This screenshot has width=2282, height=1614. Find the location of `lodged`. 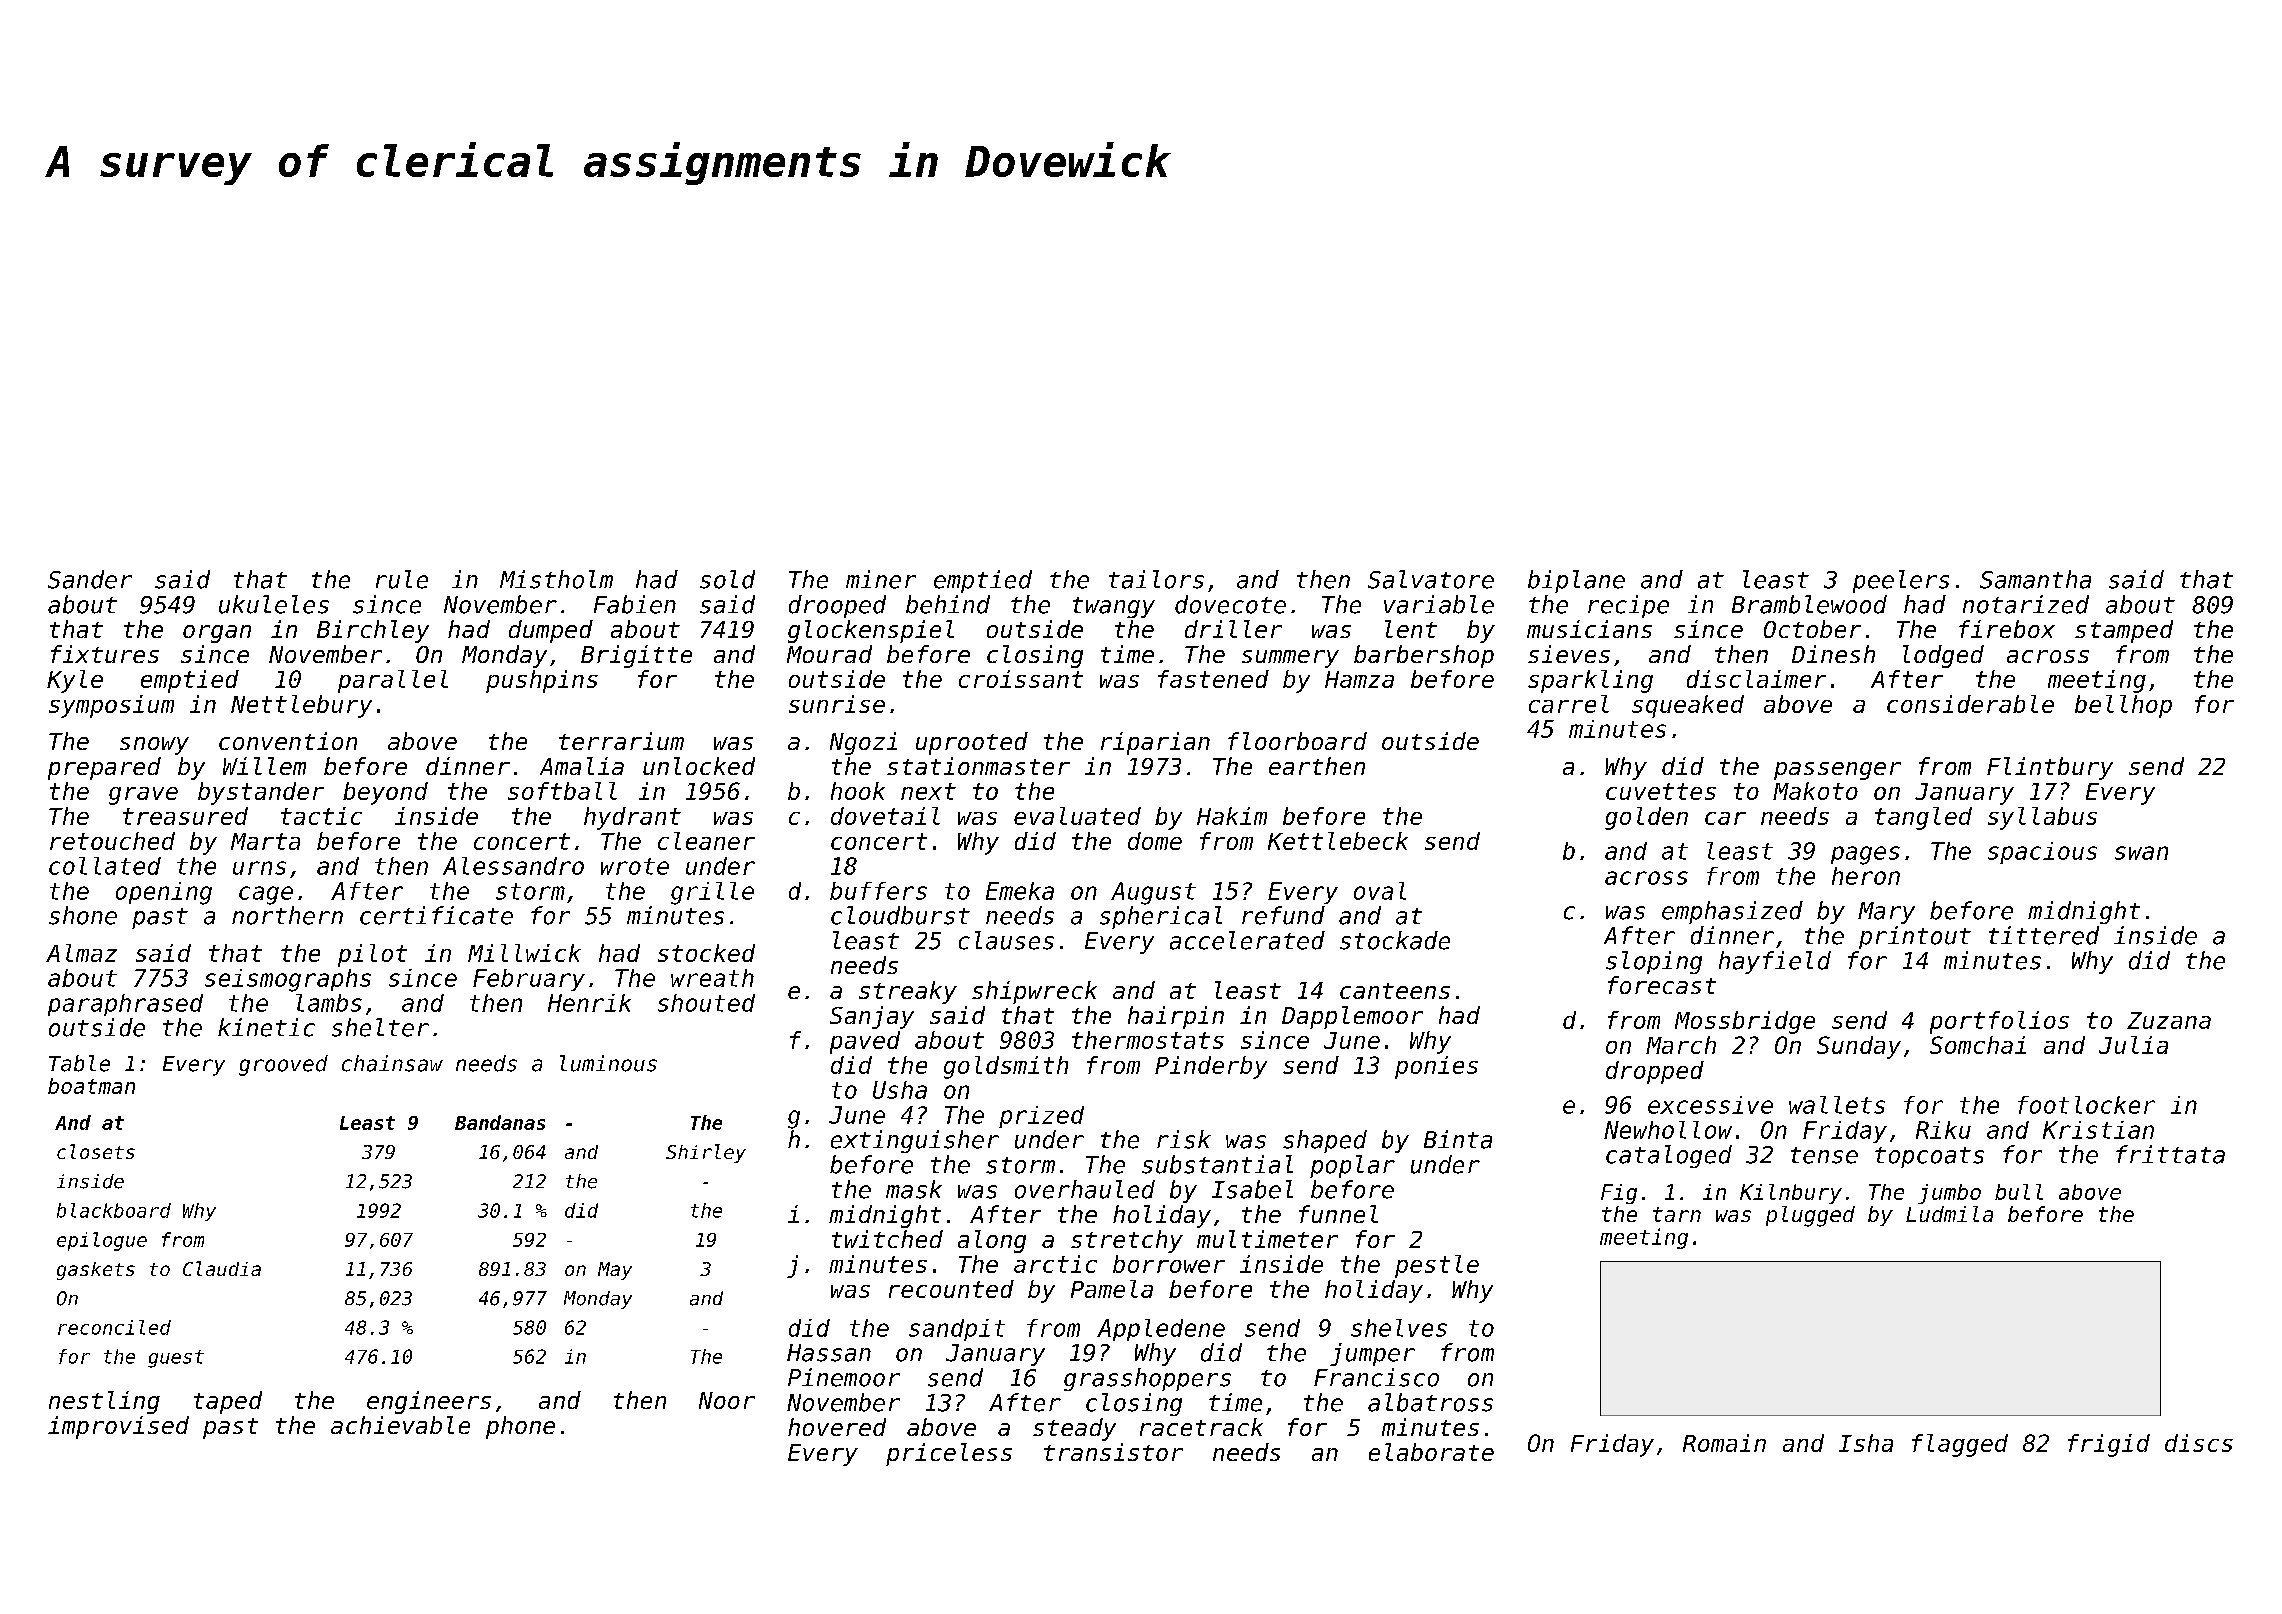

lodged is located at coordinates (1943, 656).
